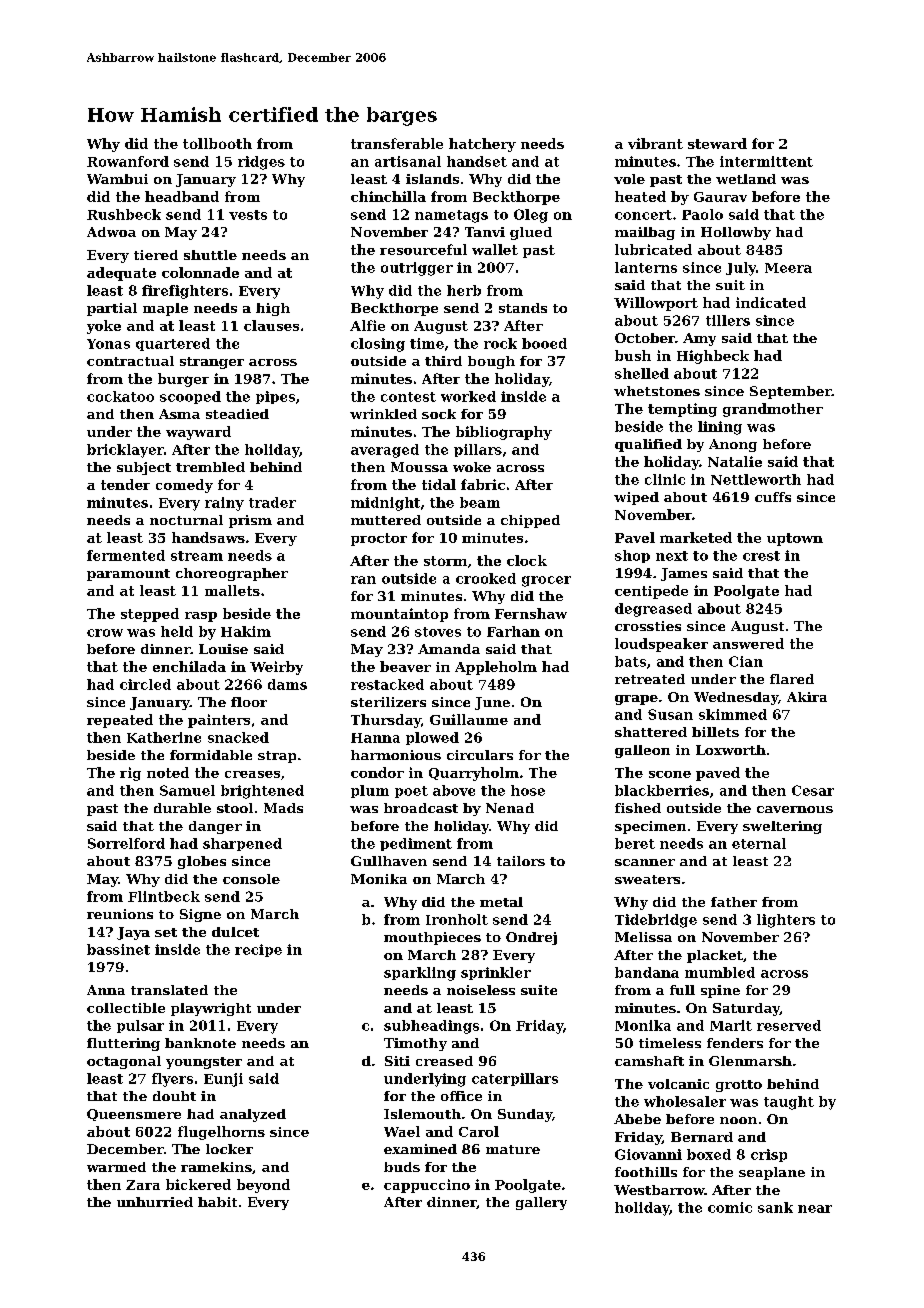 The width and height of the screenshot is (924, 1308). I want to click on ridges, so click(261, 163).
